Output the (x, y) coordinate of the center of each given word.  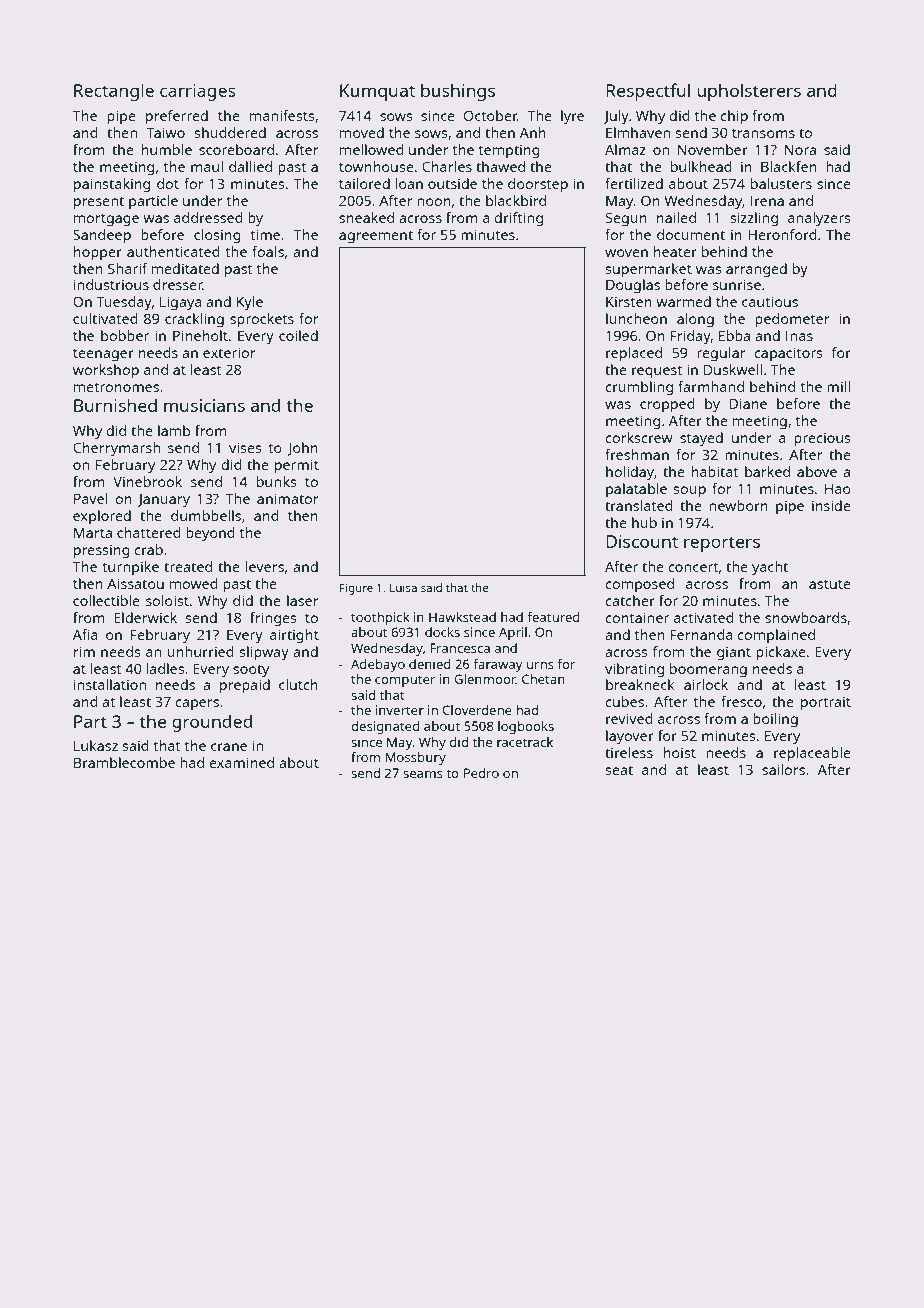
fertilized (634, 183)
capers (197, 705)
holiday (630, 473)
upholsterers (749, 92)
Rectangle (114, 92)
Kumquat (377, 92)
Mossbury (416, 758)
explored (102, 517)
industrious (111, 284)
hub (644, 522)
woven (626, 253)
